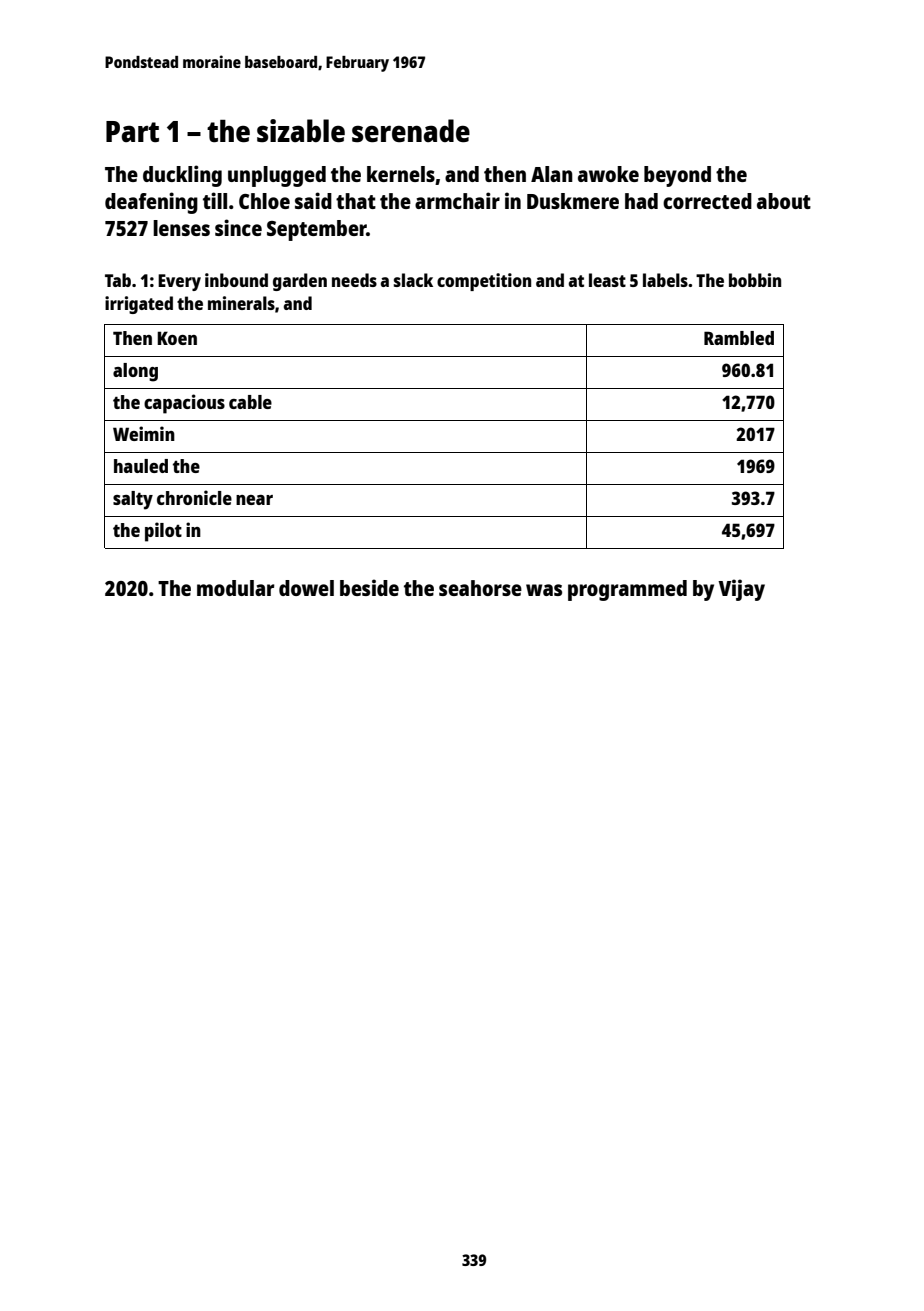 The image size is (924, 1311). Describe the element at coordinates (301, 131) in the screenshot. I see `sizable` at that location.
